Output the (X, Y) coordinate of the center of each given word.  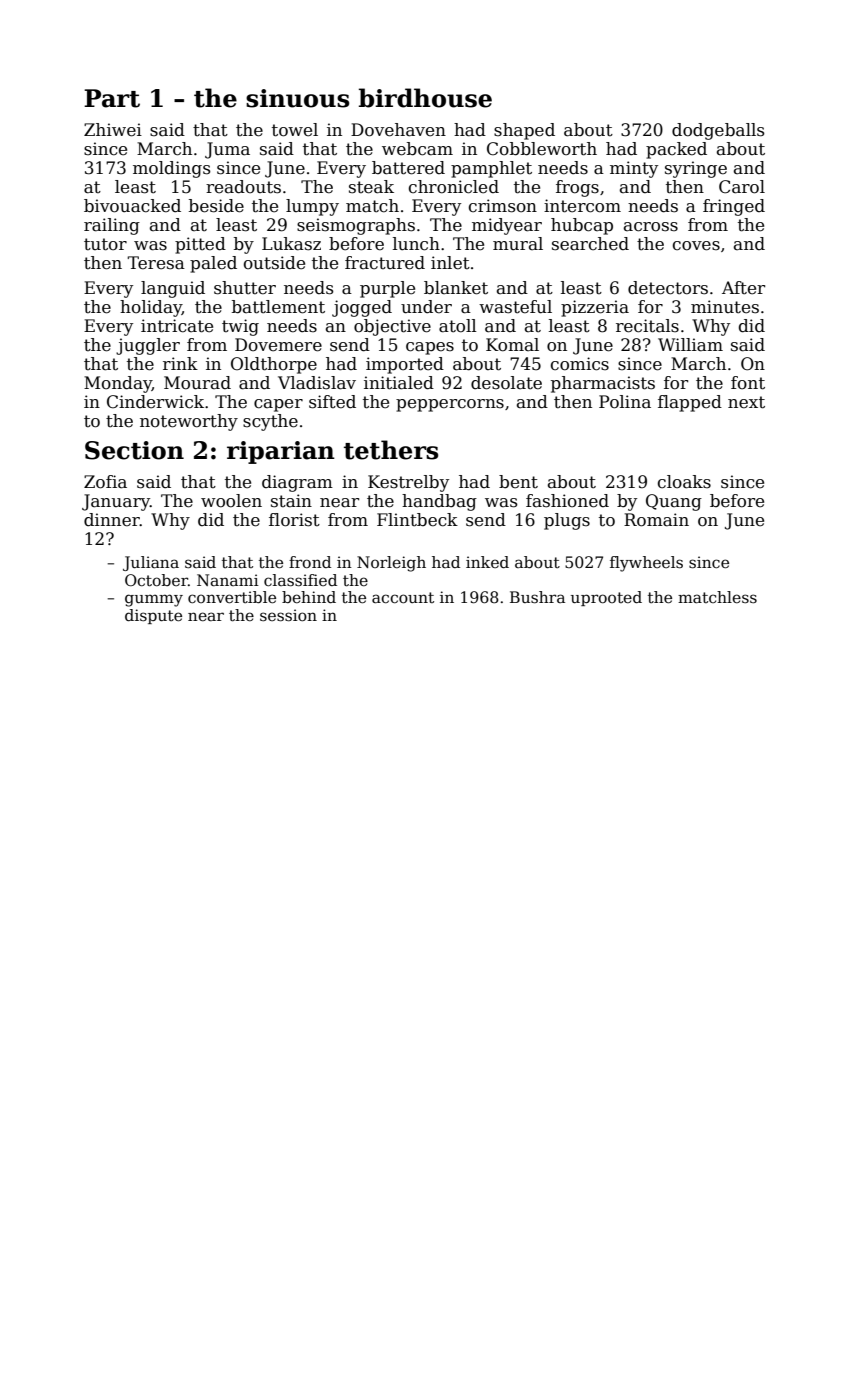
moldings (172, 169)
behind (309, 597)
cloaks (684, 482)
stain (291, 501)
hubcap (582, 226)
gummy (154, 600)
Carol (742, 187)
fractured (385, 263)
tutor (105, 244)
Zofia (105, 482)
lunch (416, 244)
